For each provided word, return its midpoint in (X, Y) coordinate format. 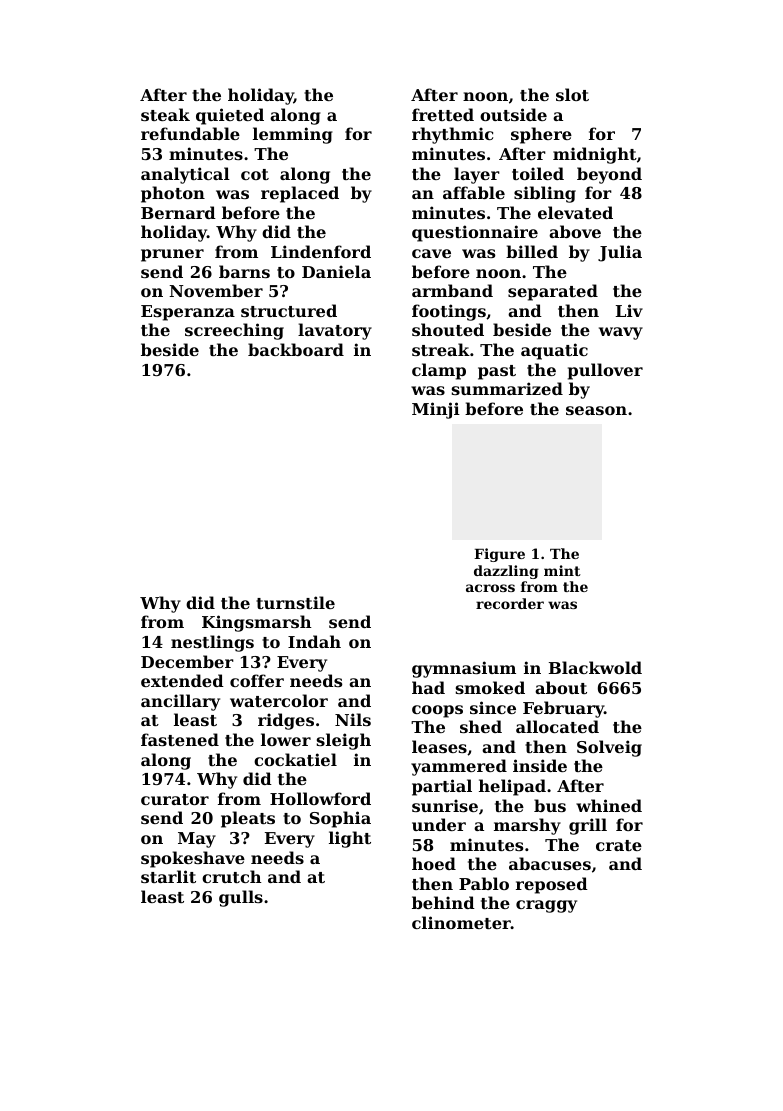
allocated (557, 726)
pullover (605, 371)
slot (572, 94)
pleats (248, 819)
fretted (443, 114)
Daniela (336, 271)
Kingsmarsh (256, 623)
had (428, 687)
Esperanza (188, 313)
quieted (230, 116)
